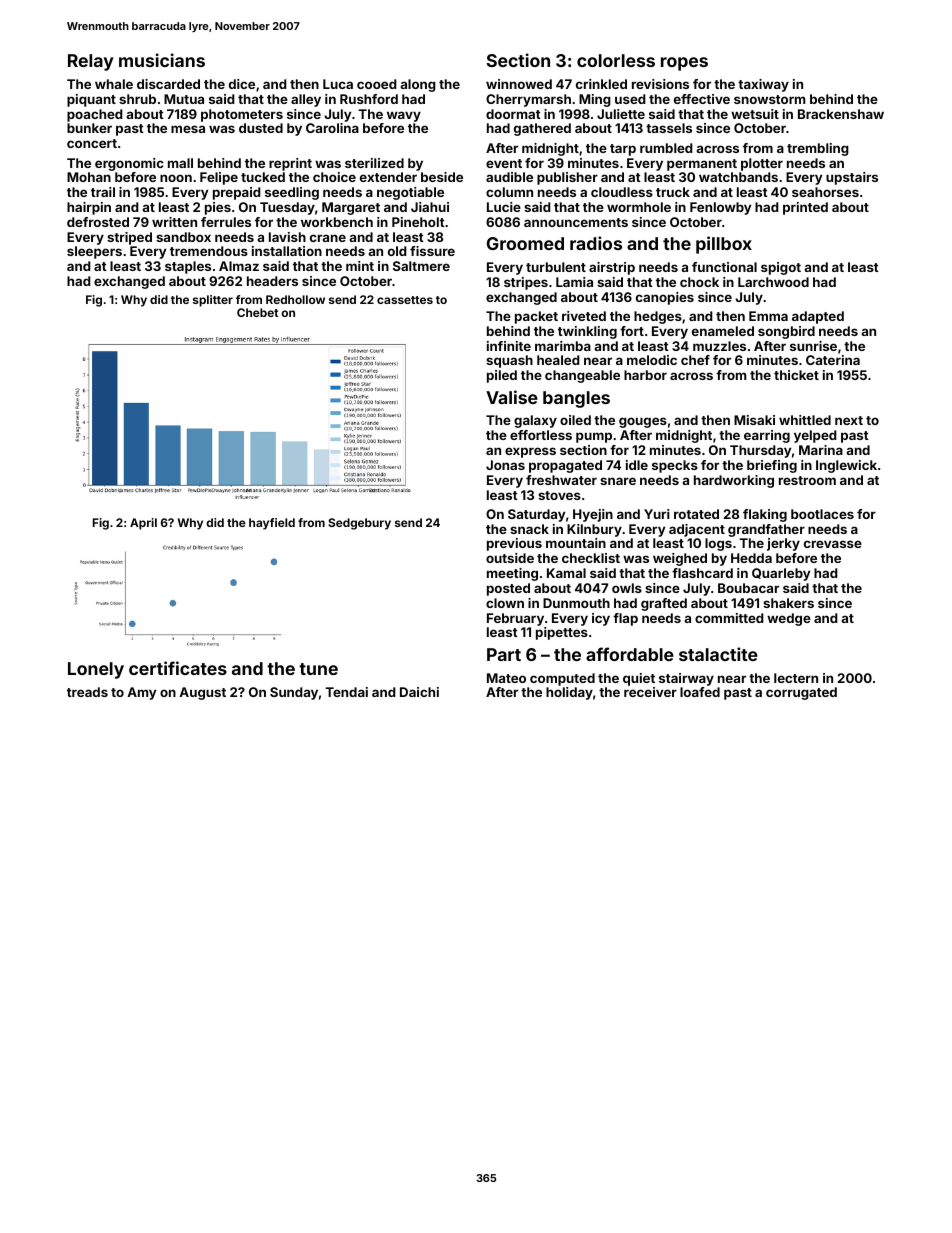 This document has height=1233, width=952. What do you see at coordinates (510, 558) in the document?
I see `outside` at bounding box center [510, 558].
